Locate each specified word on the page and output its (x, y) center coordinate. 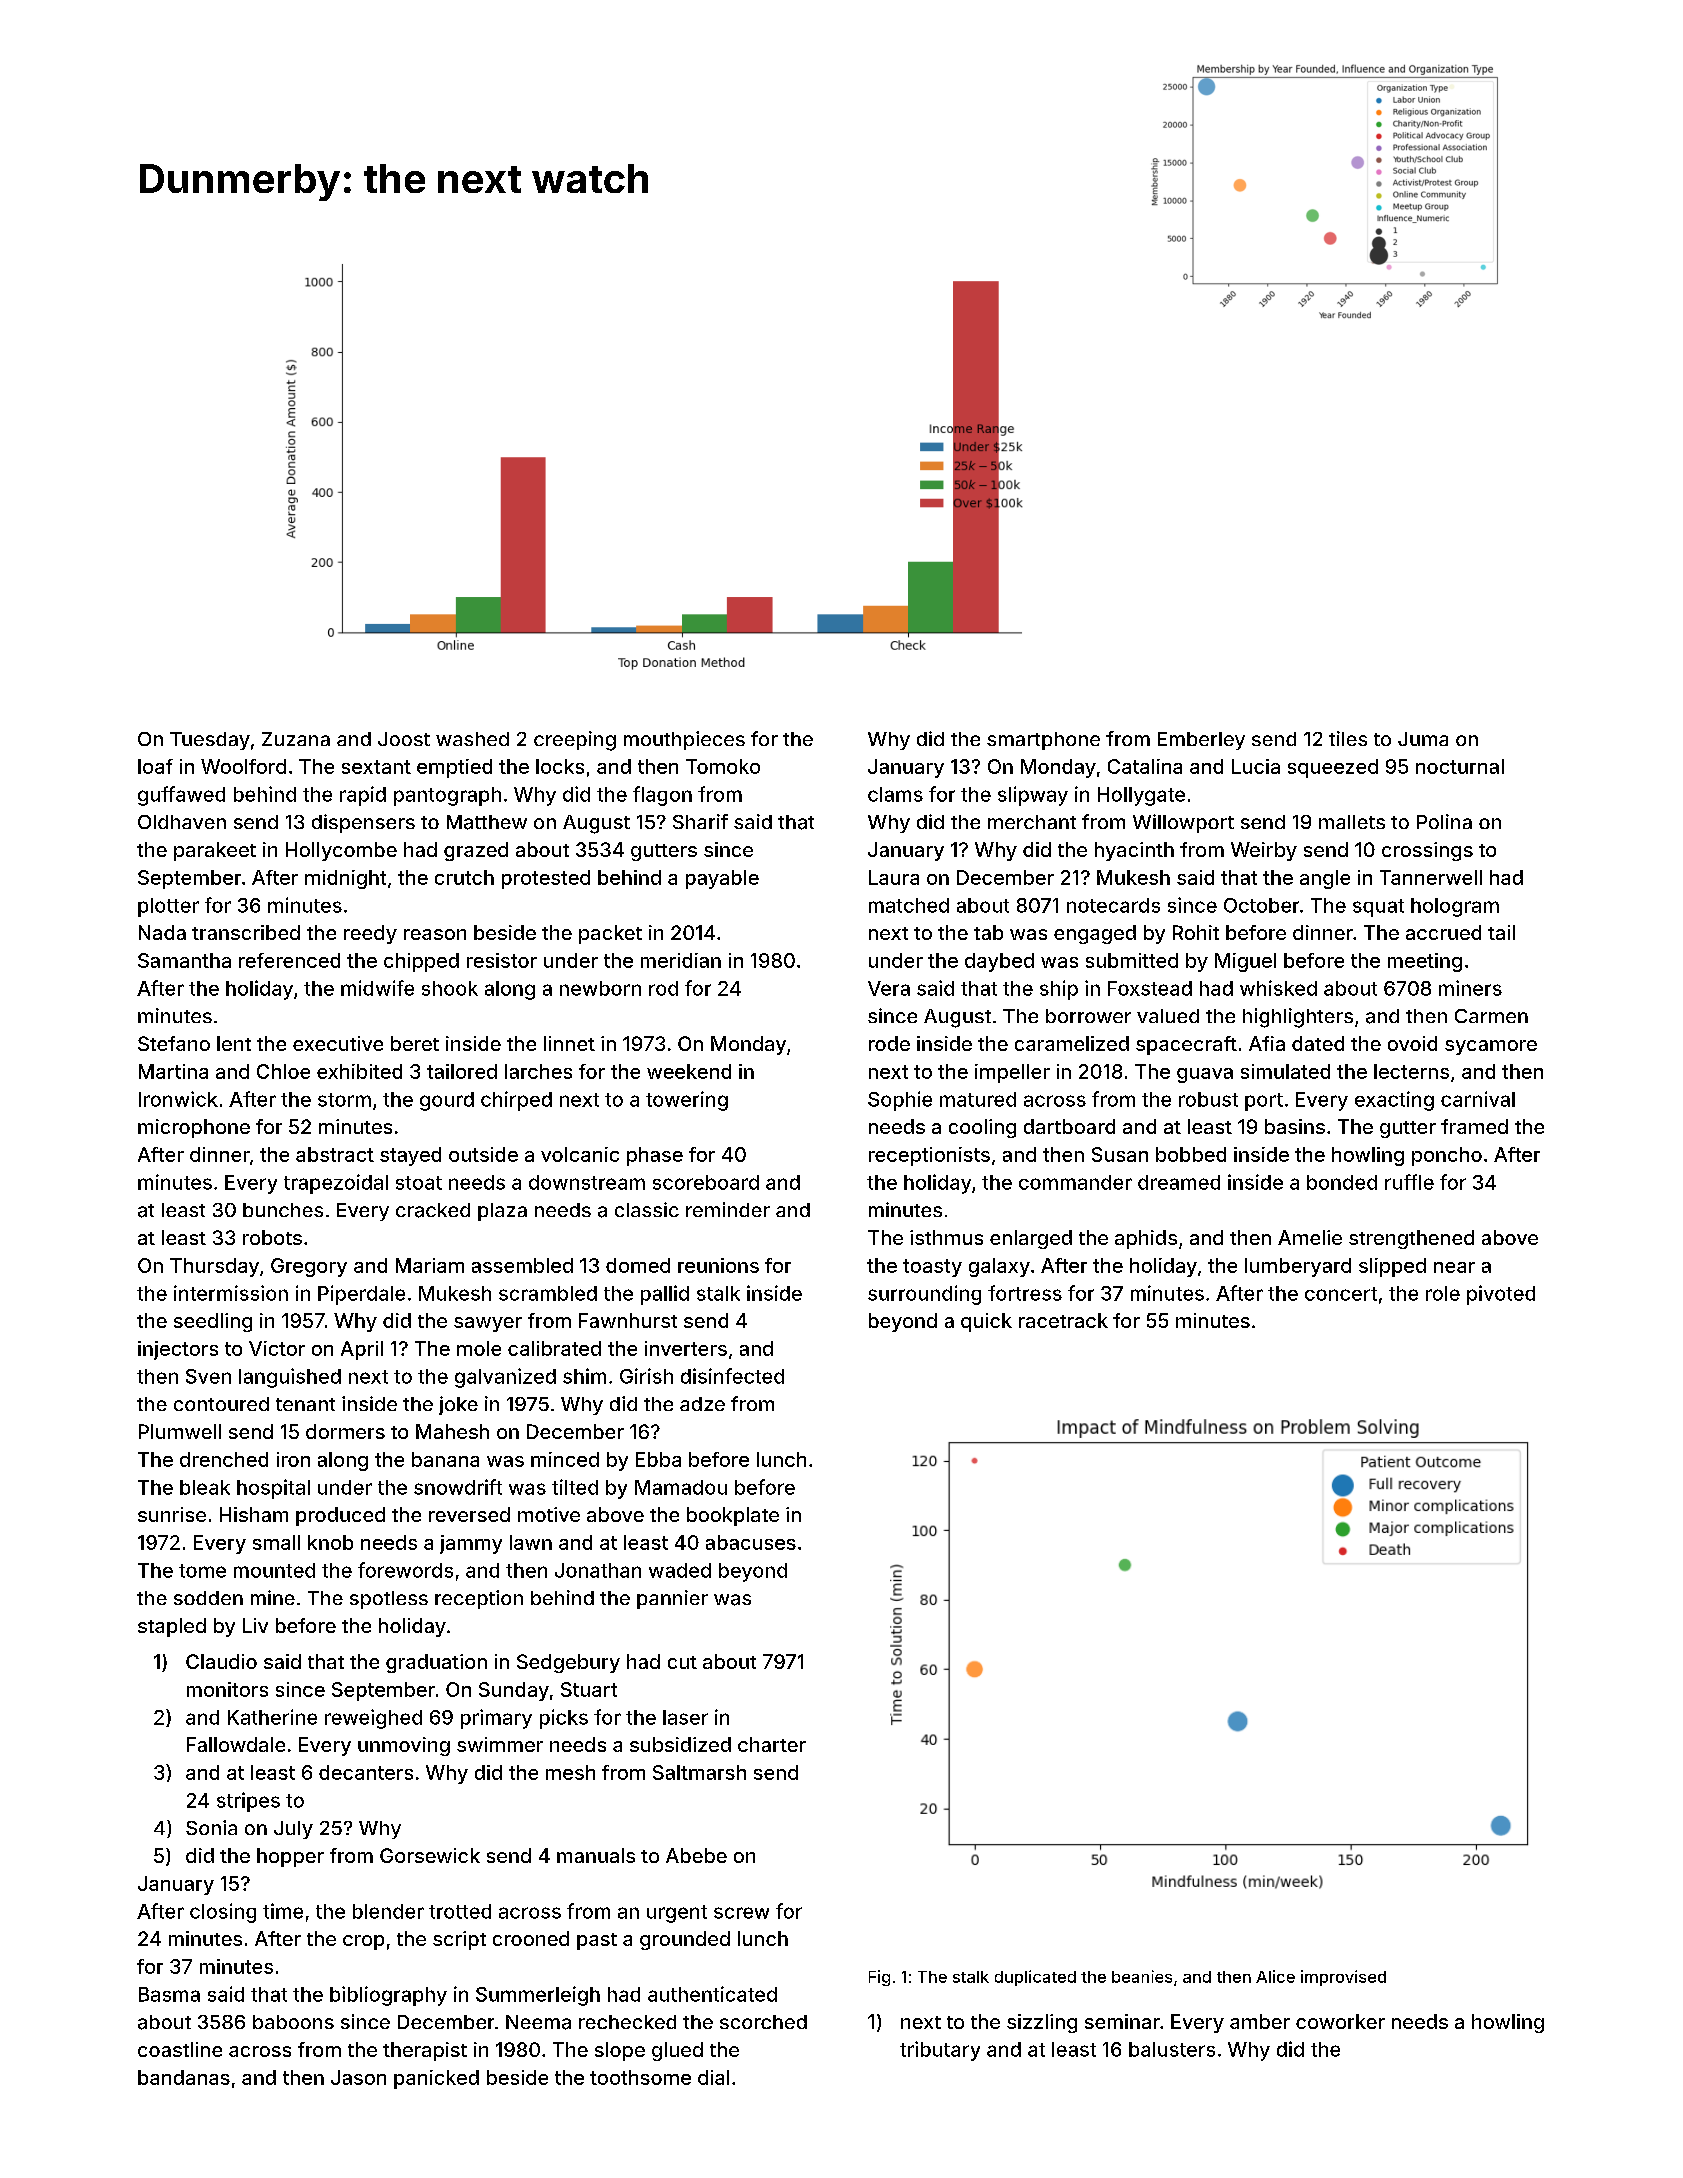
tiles (1348, 738)
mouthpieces (684, 740)
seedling (213, 1322)
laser (685, 1717)
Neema (538, 2022)
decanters (366, 1772)
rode (889, 1043)
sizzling (1042, 2023)
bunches (283, 1210)
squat (1378, 908)
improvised (1343, 1978)
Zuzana (296, 739)
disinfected (732, 1376)
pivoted (1501, 1295)
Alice (1275, 1976)
